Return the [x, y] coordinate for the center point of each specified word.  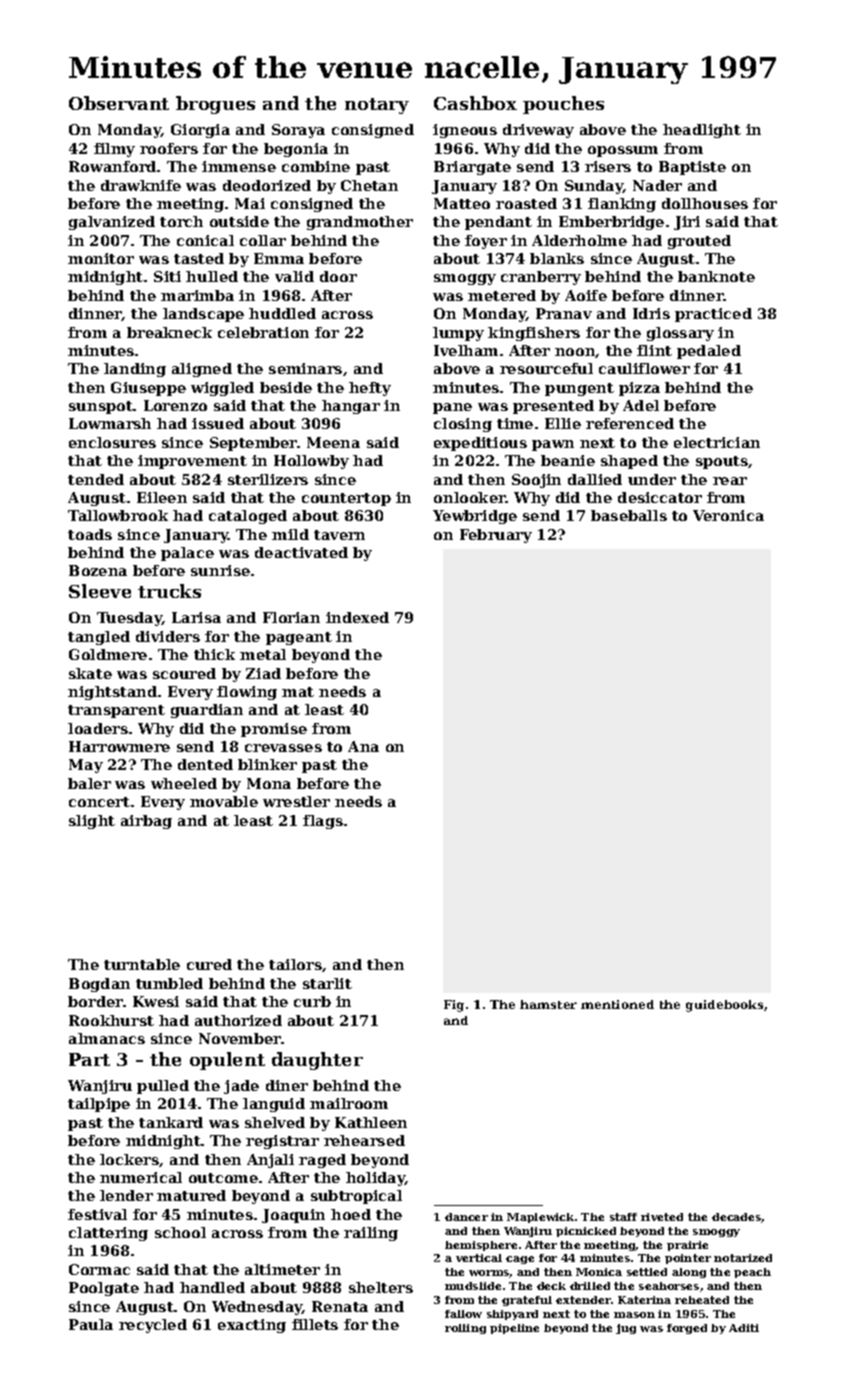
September [254, 444]
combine [316, 166]
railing [371, 1234]
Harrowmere [119, 746]
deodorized [267, 185]
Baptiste [692, 168]
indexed [357, 617]
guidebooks [724, 1006]
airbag [146, 822]
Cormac [99, 1269]
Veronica [728, 515]
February [496, 536]
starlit [327, 983]
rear [730, 481]
